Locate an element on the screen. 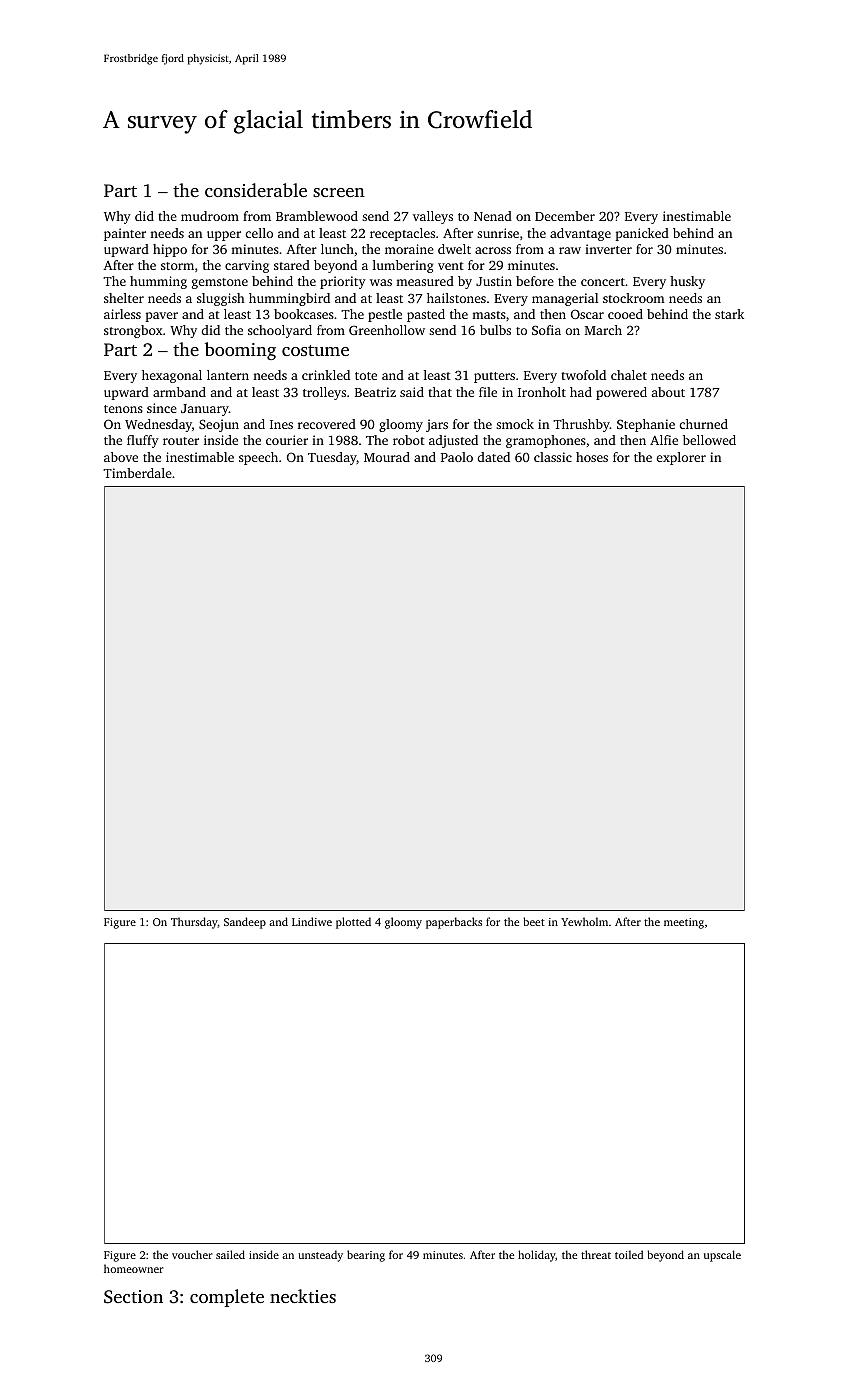 The width and height of the screenshot is (849, 1400). Lindiwe is located at coordinates (312, 921).
